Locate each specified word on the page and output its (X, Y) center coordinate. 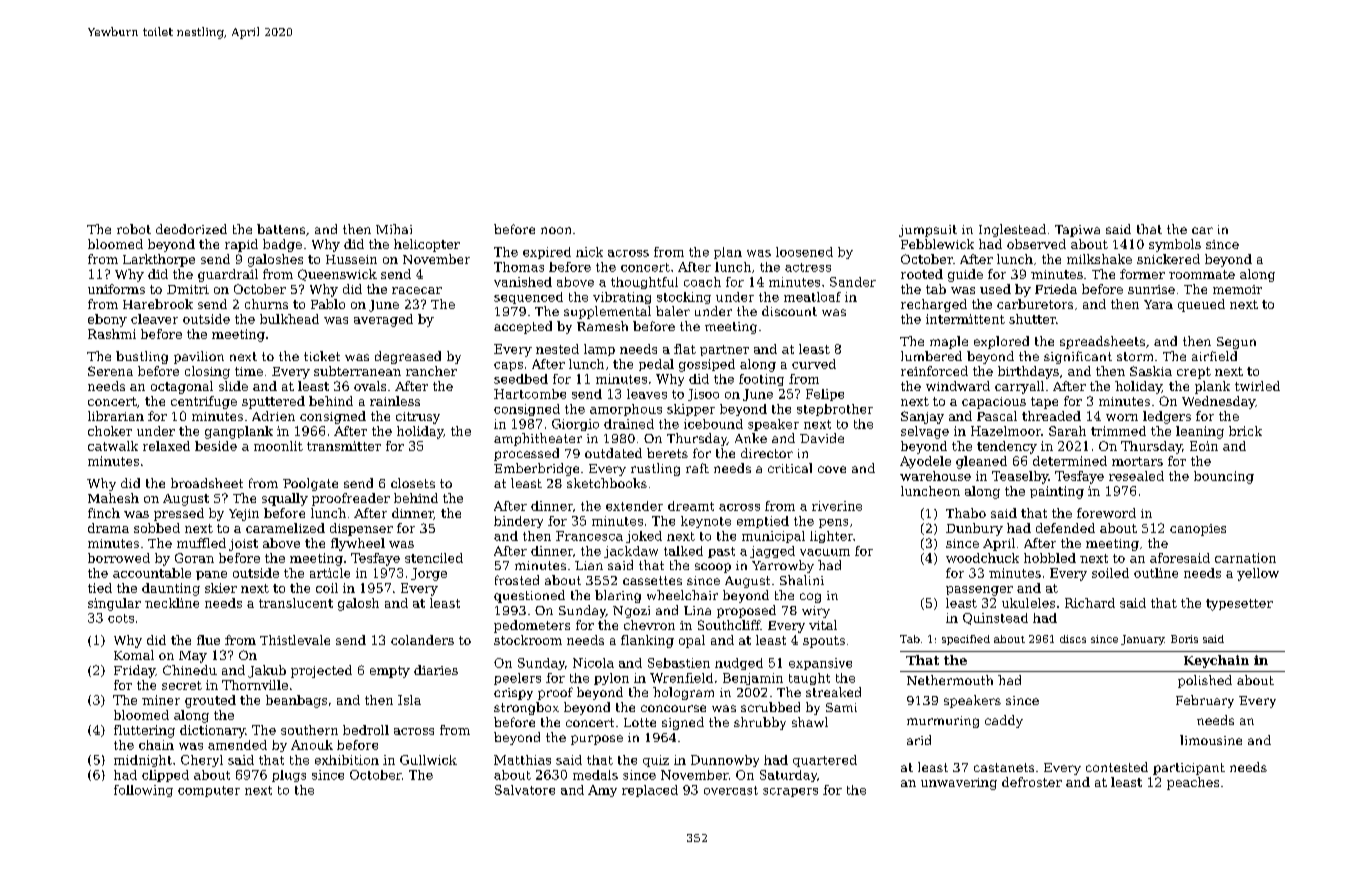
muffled (201, 543)
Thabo (966, 513)
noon (556, 230)
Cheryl (202, 761)
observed (1036, 244)
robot (134, 229)
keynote (706, 522)
